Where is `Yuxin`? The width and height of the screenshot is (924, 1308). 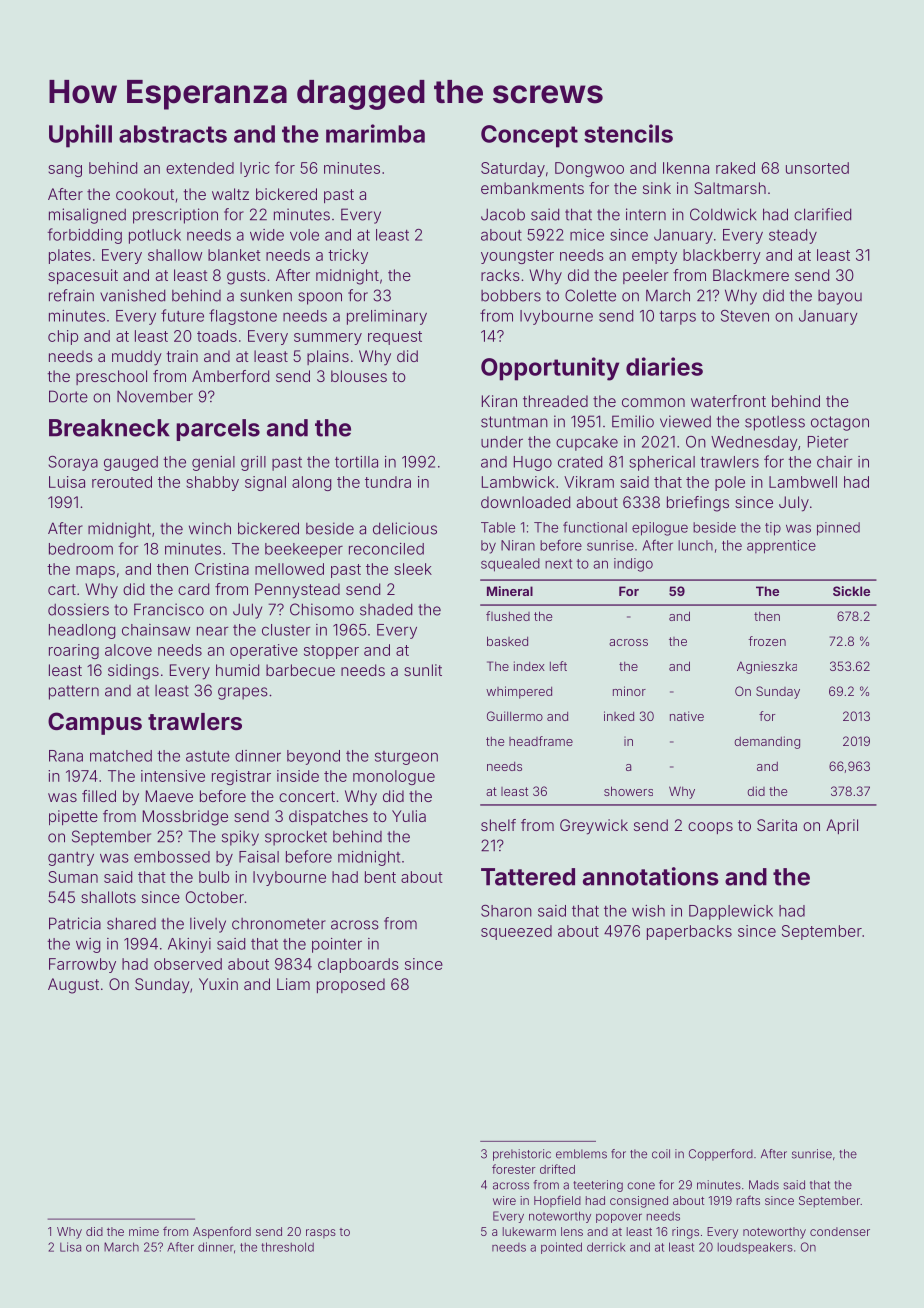
Yuxin is located at coordinates (218, 984).
